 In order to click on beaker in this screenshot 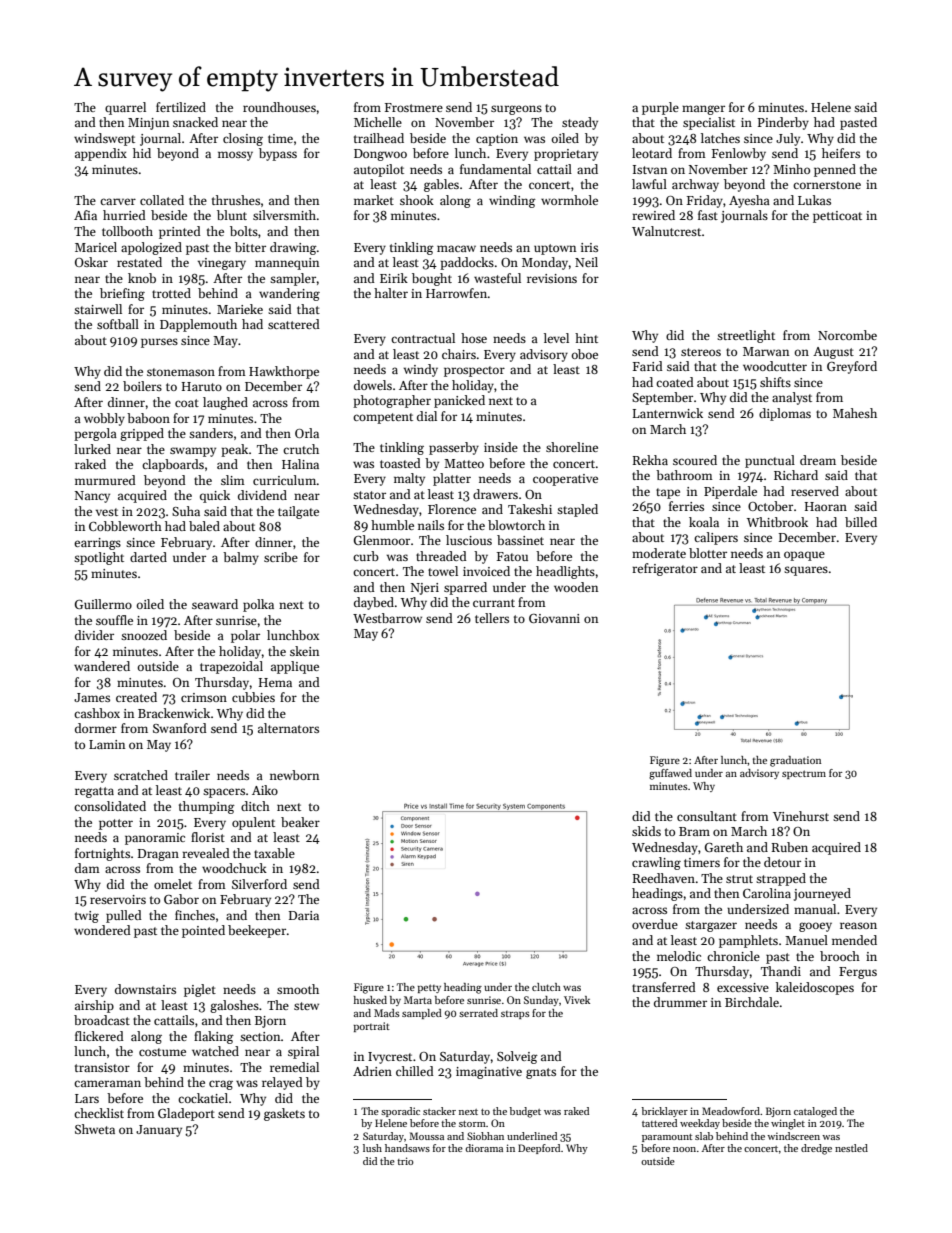, I will do `click(300, 822)`.
